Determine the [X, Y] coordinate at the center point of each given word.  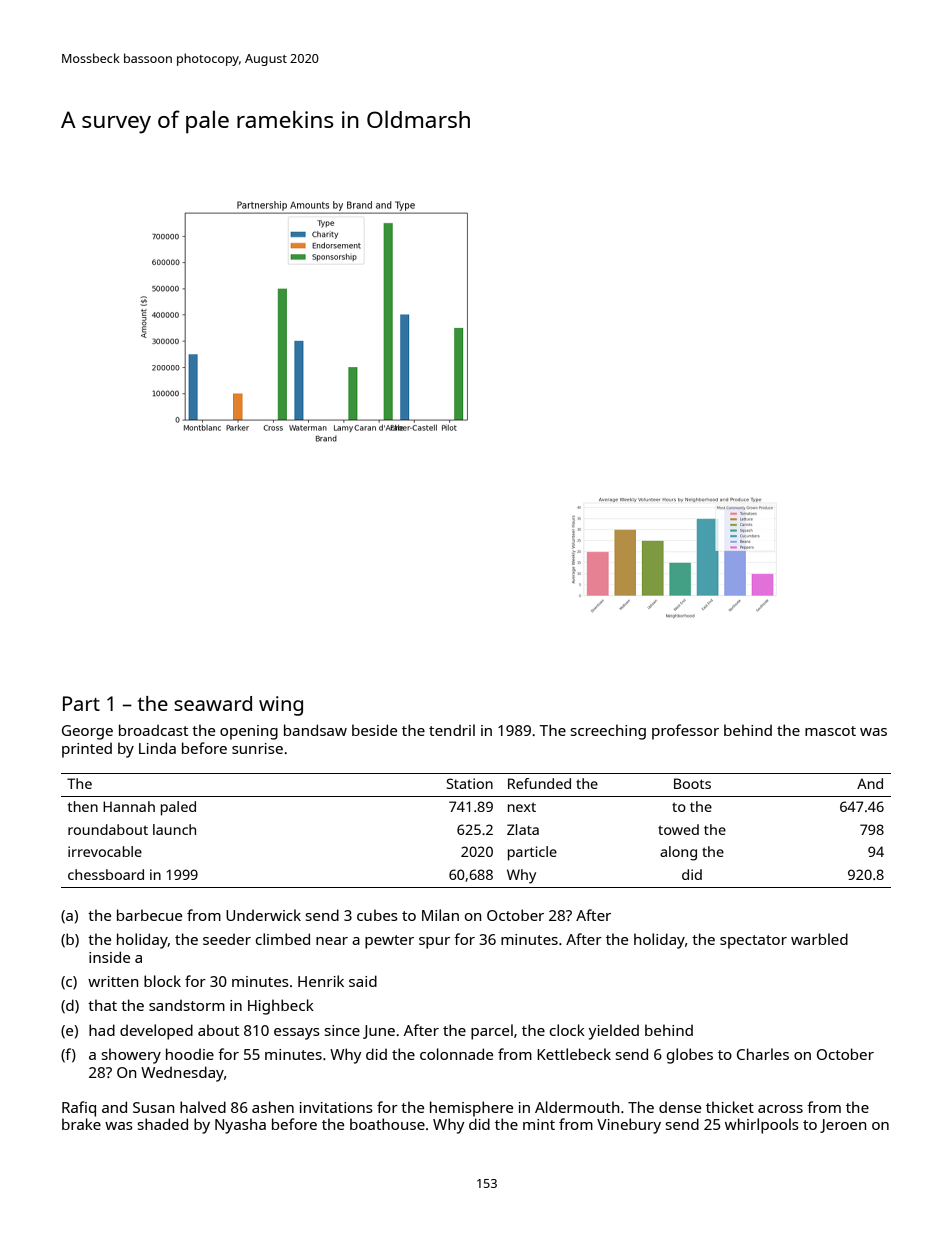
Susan [153, 1107]
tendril [452, 730]
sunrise [257, 748]
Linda [157, 748]
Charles [763, 1054]
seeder [227, 939]
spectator [753, 942]
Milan [440, 915]
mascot [830, 731]
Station [470, 783]
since [342, 1030]
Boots [692, 783]
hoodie [190, 1054]
